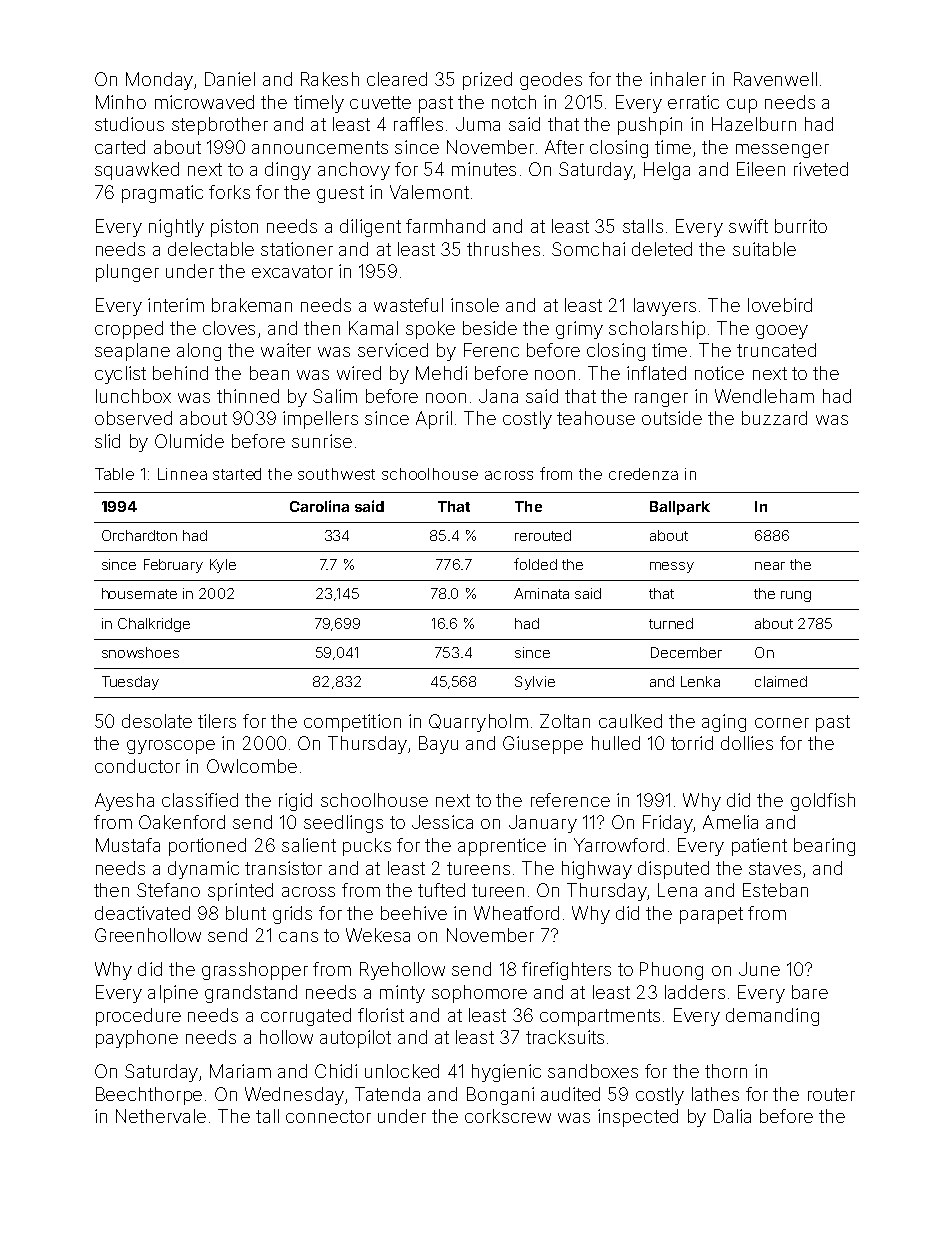 This image has width=952, height=1233. Describe the element at coordinates (367, 847) in the image. I see `pucks` at that location.
